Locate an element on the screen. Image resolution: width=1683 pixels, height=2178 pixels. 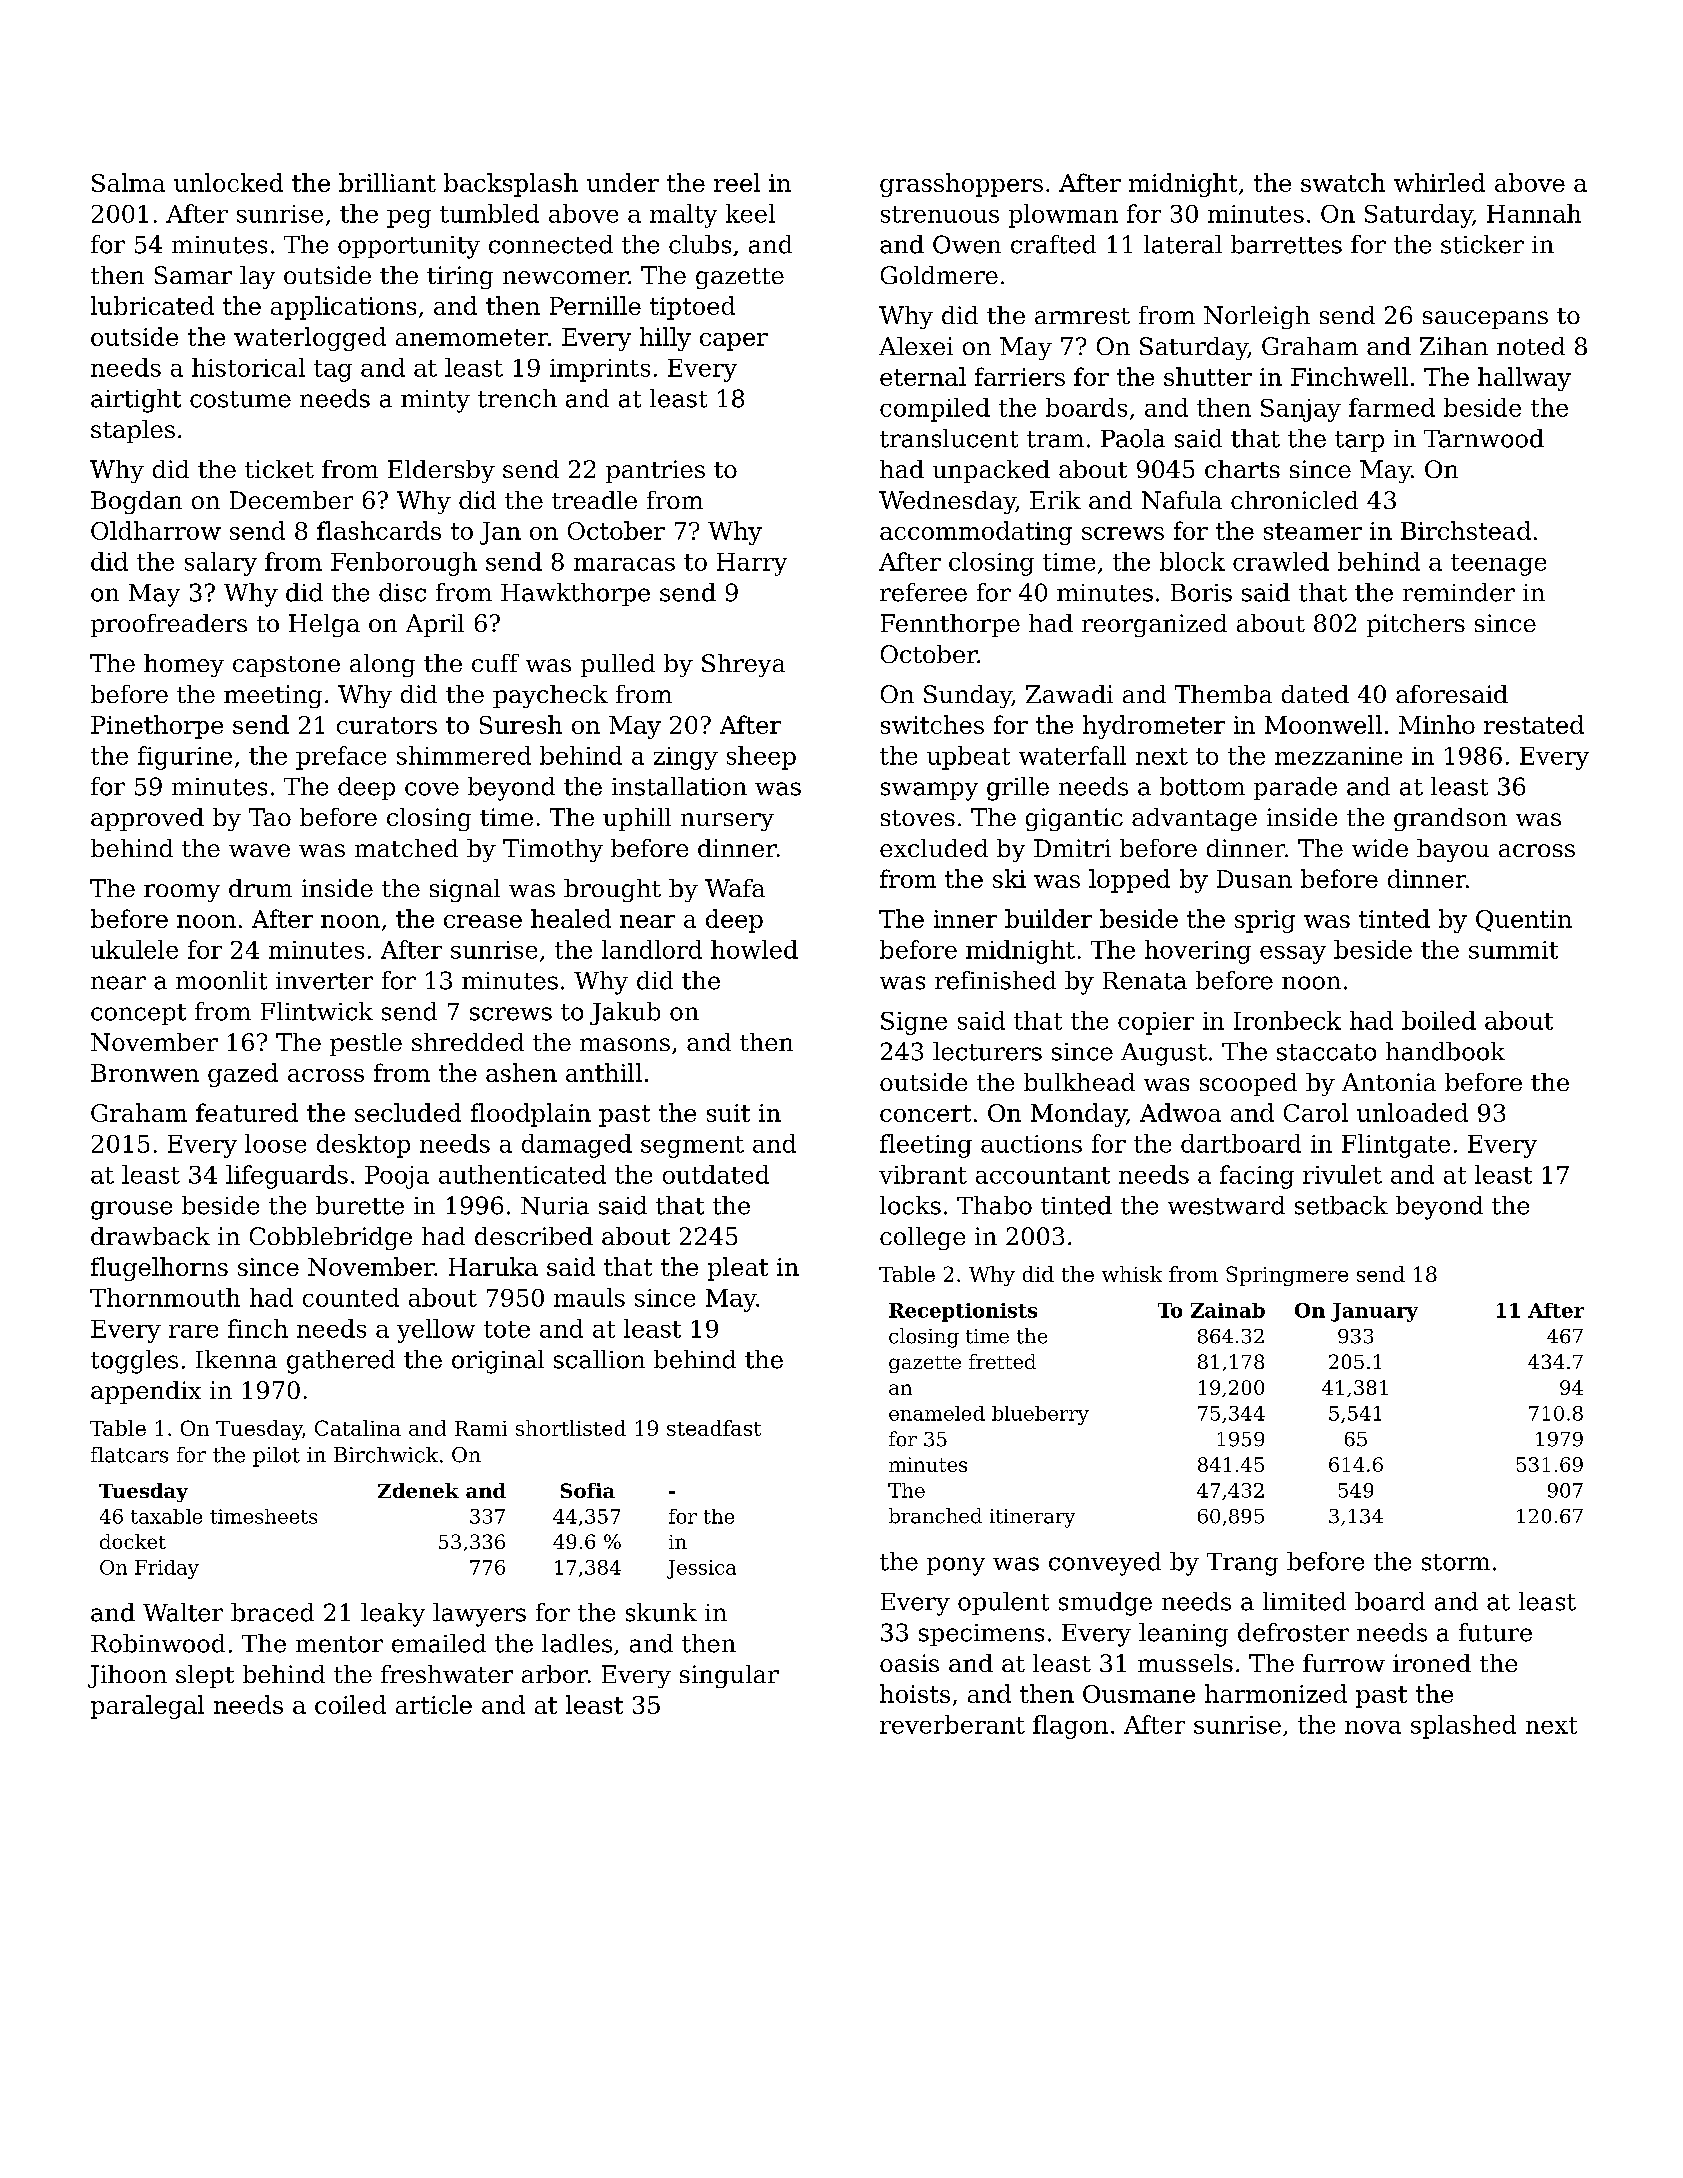
January is located at coordinates (1374, 1312).
